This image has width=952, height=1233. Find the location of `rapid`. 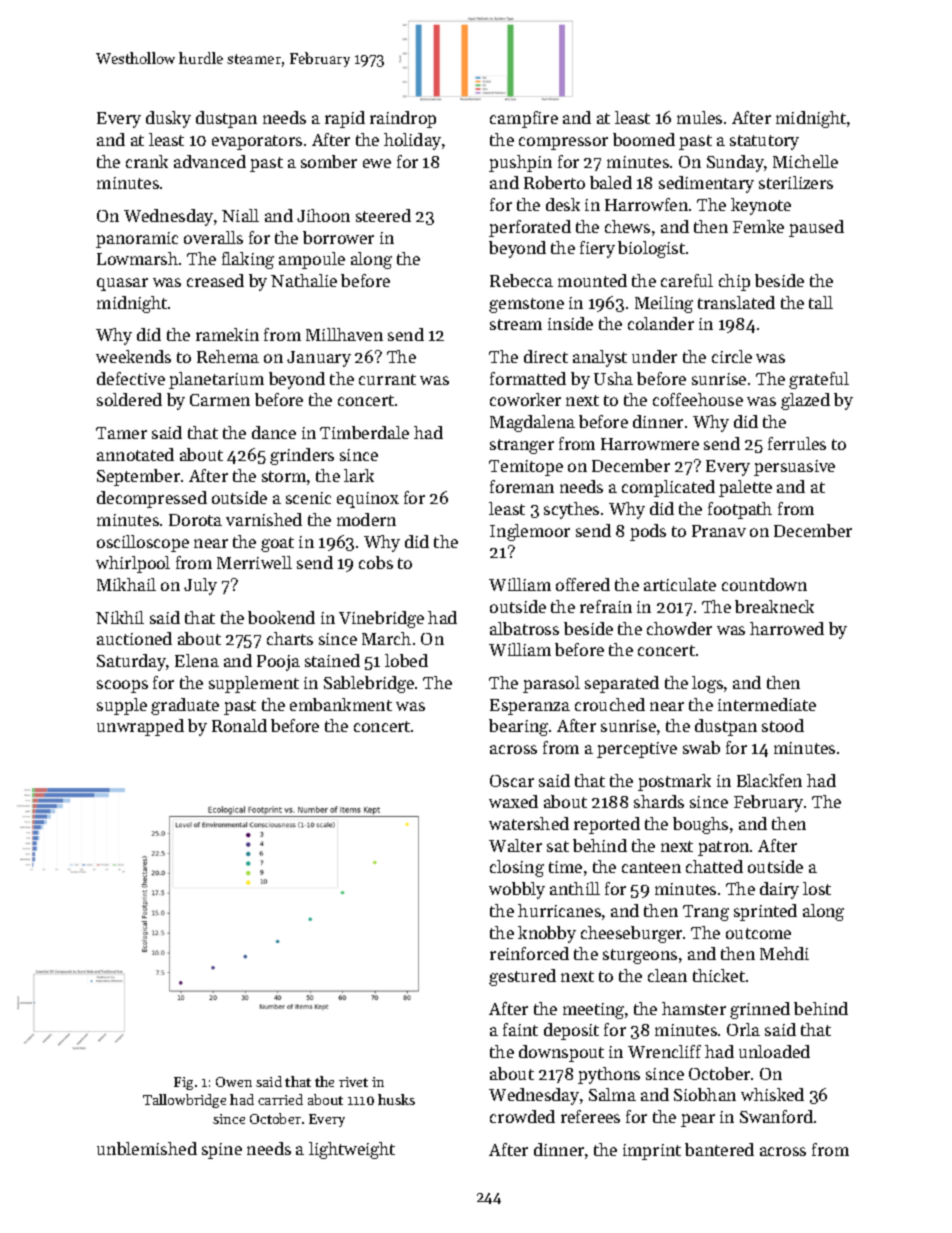

rapid is located at coordinates (345, 119).
